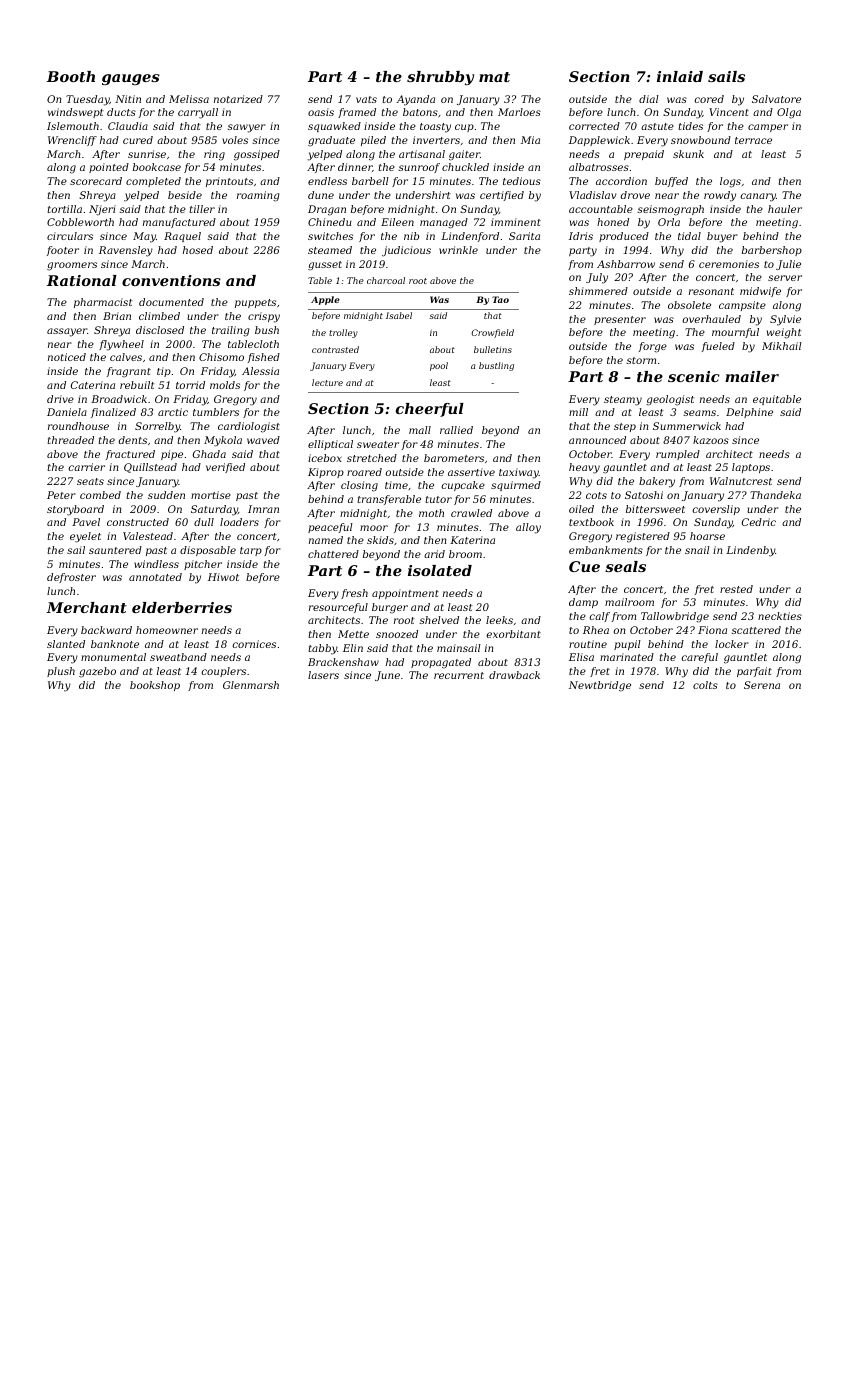  Describe the element at coordinates (772, 251) in the image. I see `barbershop` at that location.
